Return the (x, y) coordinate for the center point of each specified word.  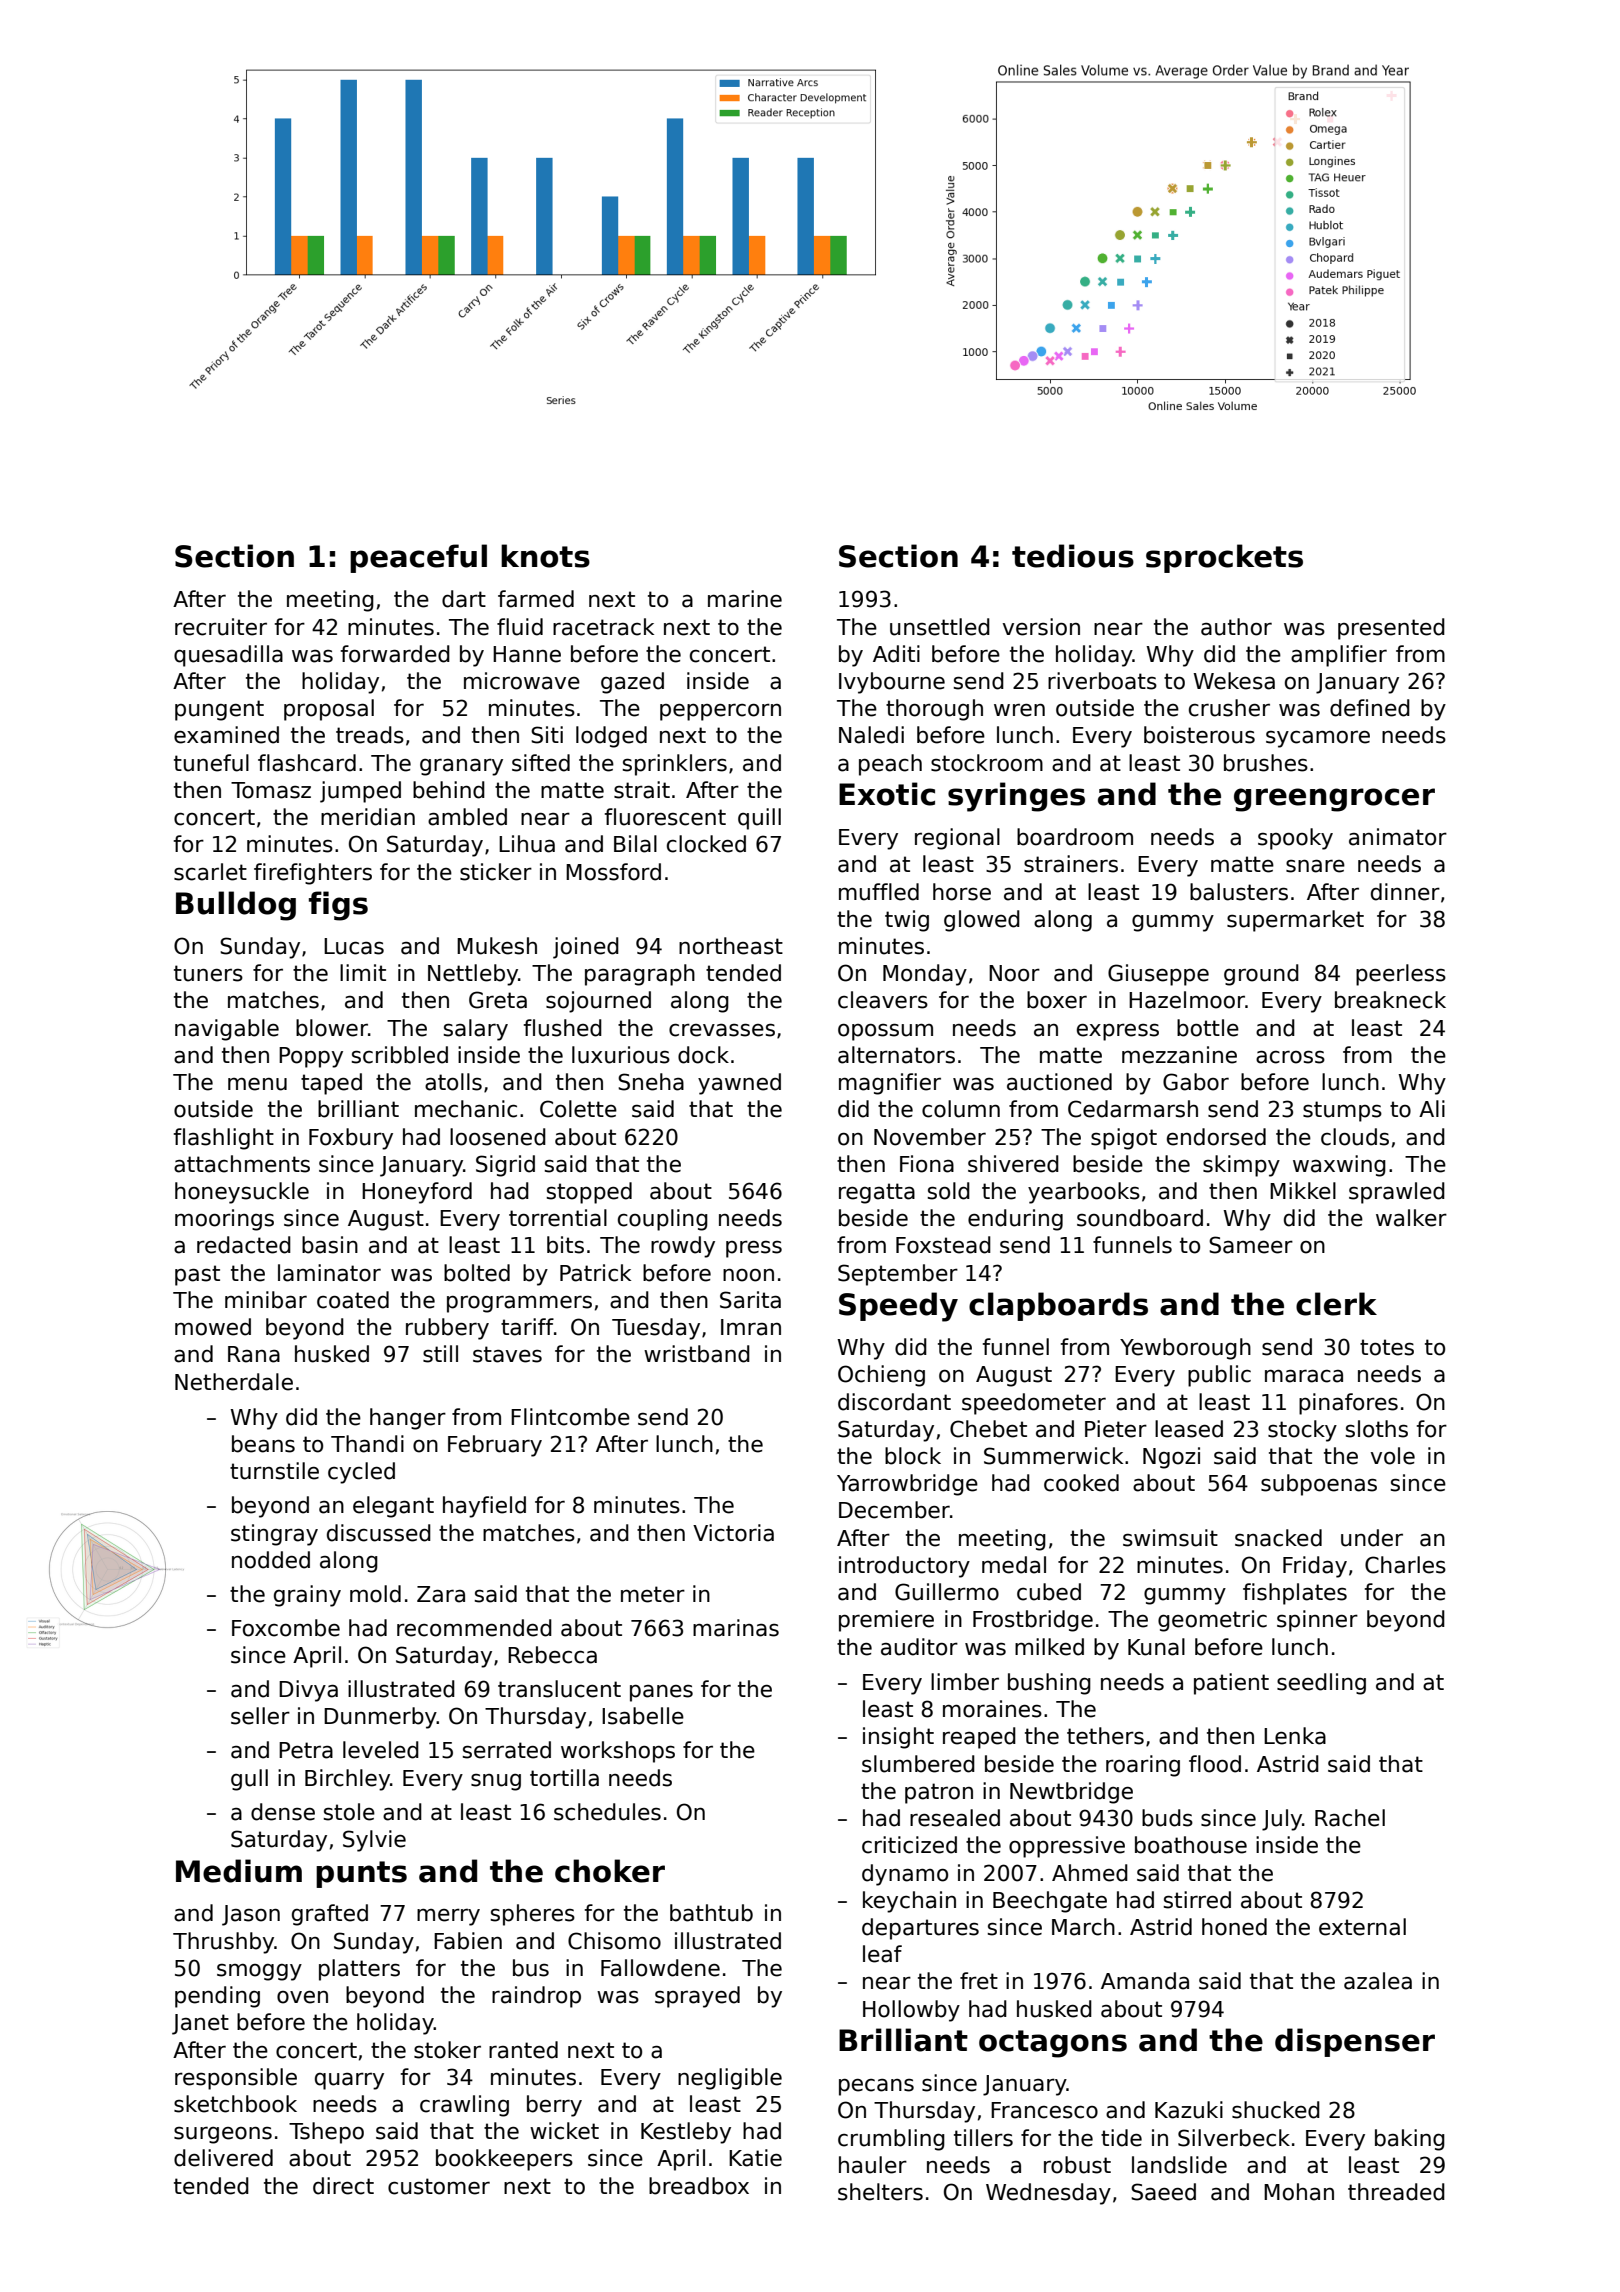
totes (1387, 1347)
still (440, 1354)
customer (439, 2186)
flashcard (307, 763)
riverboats (1102, 681)
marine (745, 599)
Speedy (898, 1307)
